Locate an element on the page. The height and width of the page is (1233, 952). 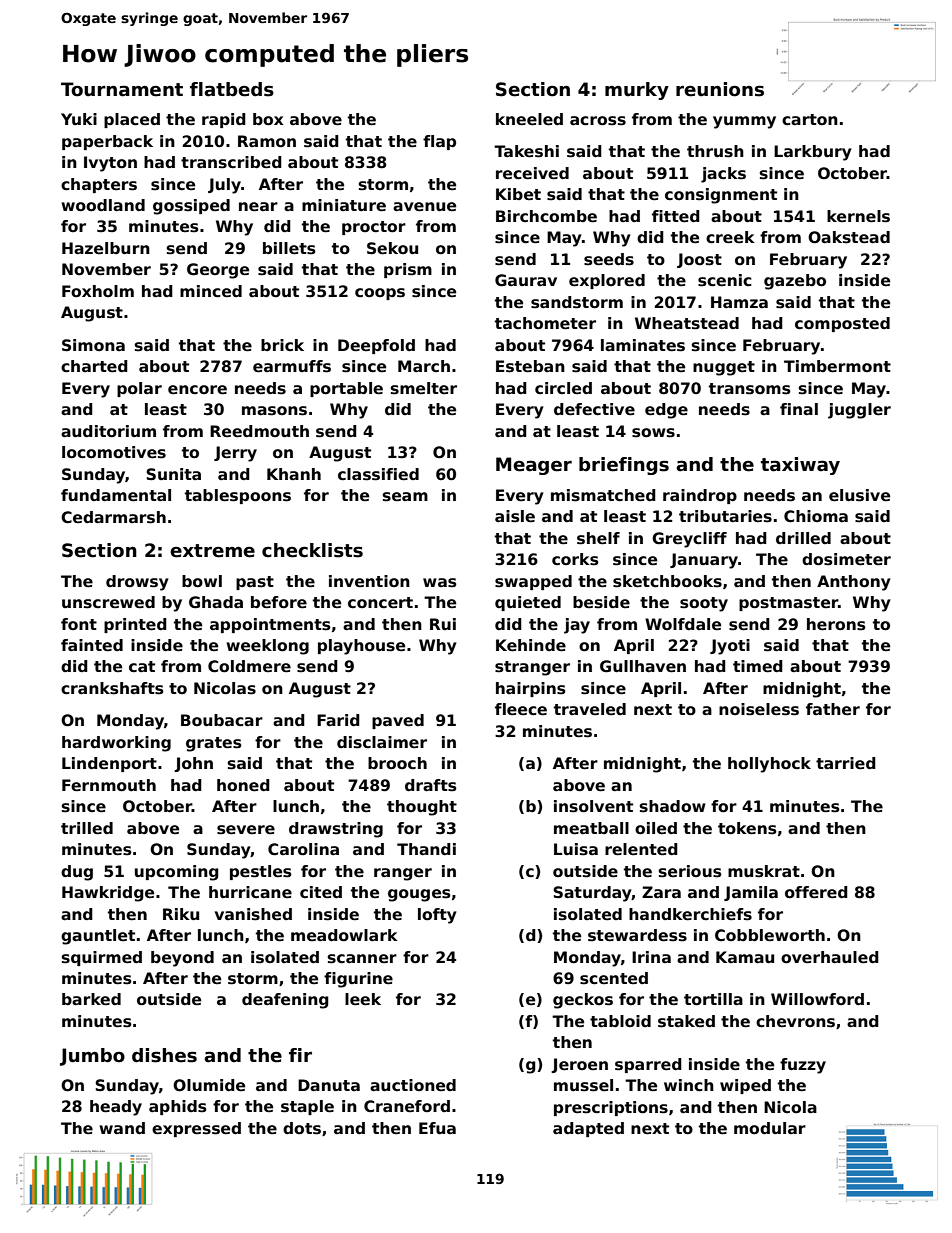
bowl is located at coordinates (202, 581).
